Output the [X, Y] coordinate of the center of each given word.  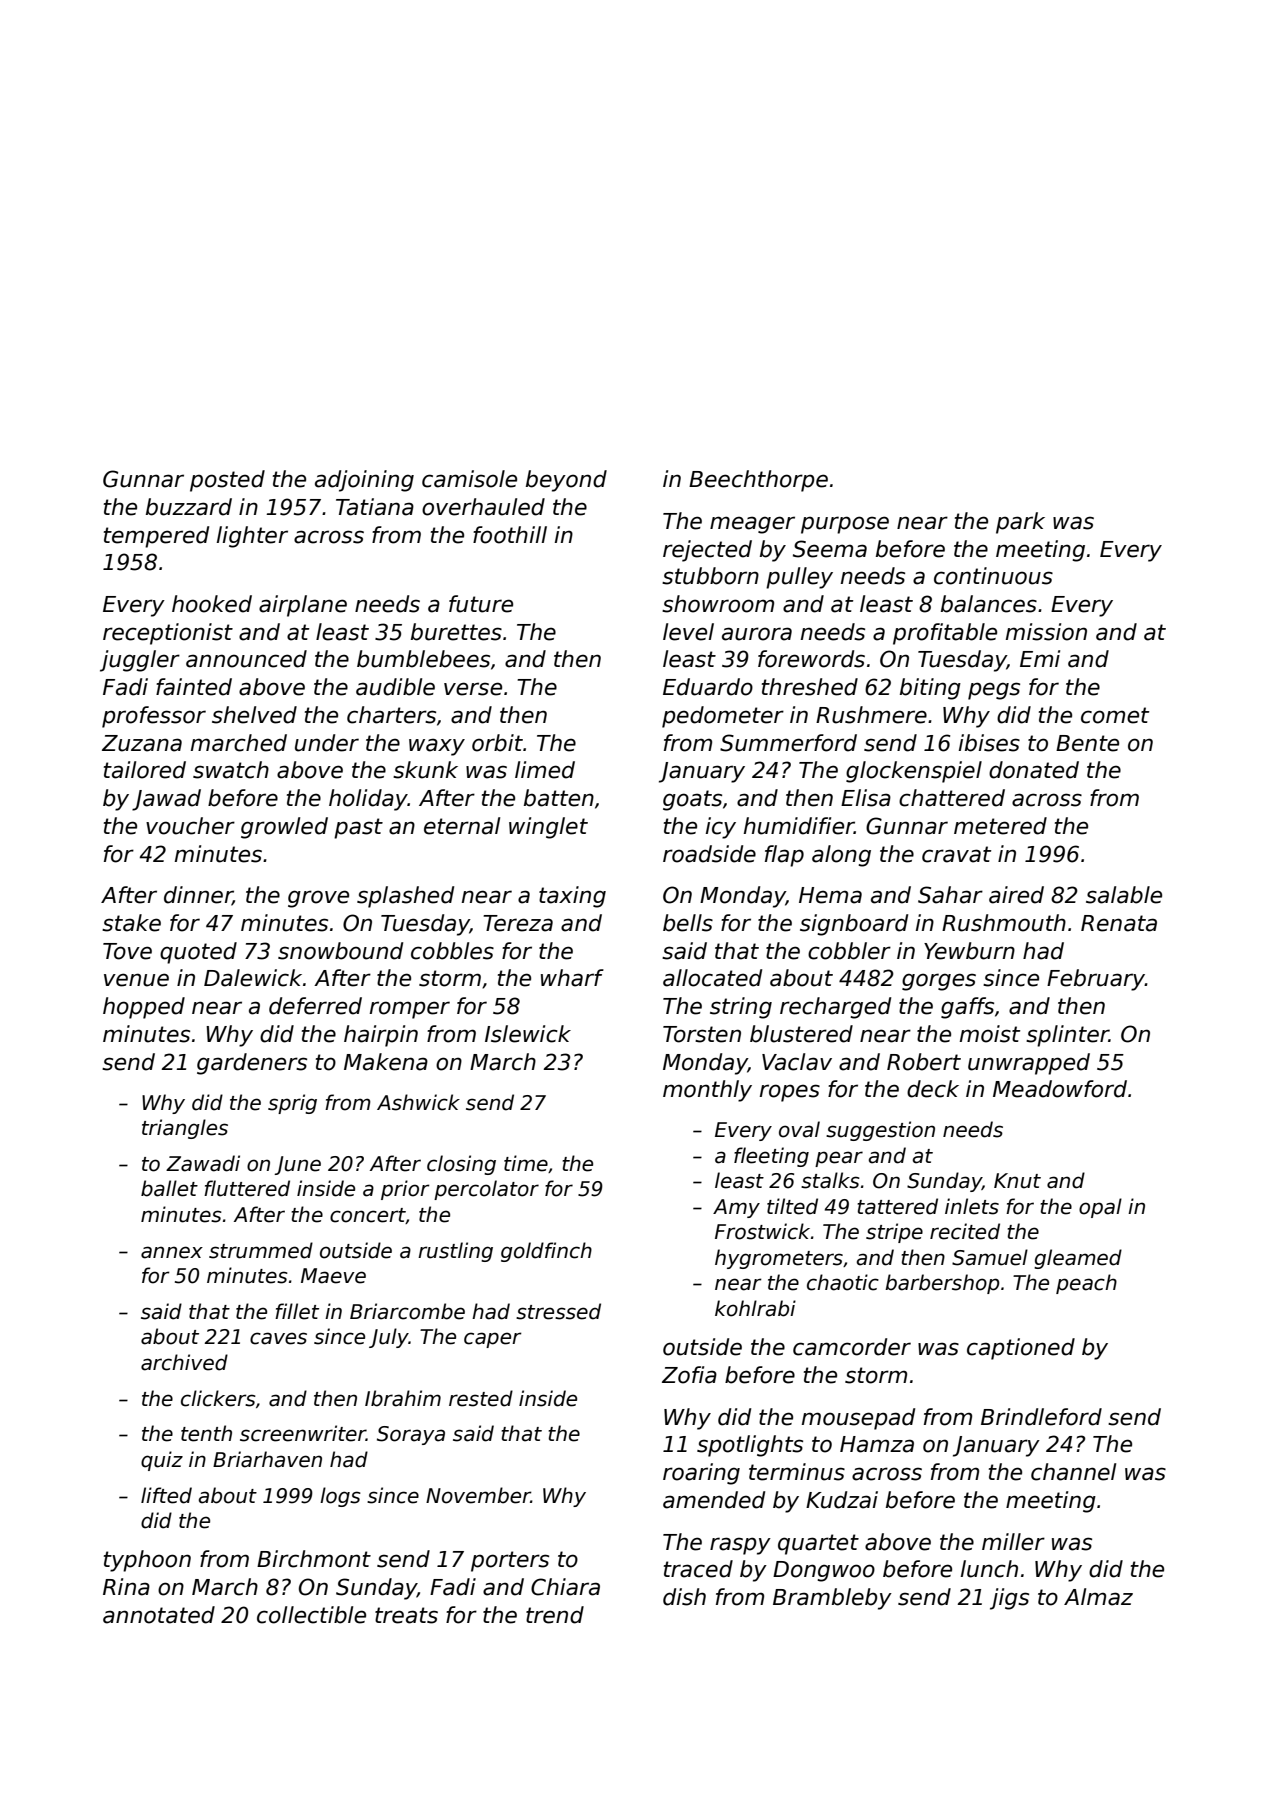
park [1020, 523]
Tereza [518, 923]
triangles [185, 1129]
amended [714, 1500]
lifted [166, 1495]
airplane [303, 606]
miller [1013, 1542]
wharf [572, 978]
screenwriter [303, 1433]
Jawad [166, 800]
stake [131, 923]
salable [1124, 895]
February [1096, 980]
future [481, 604]
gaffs [967, 1008]
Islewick [528, 1034]
